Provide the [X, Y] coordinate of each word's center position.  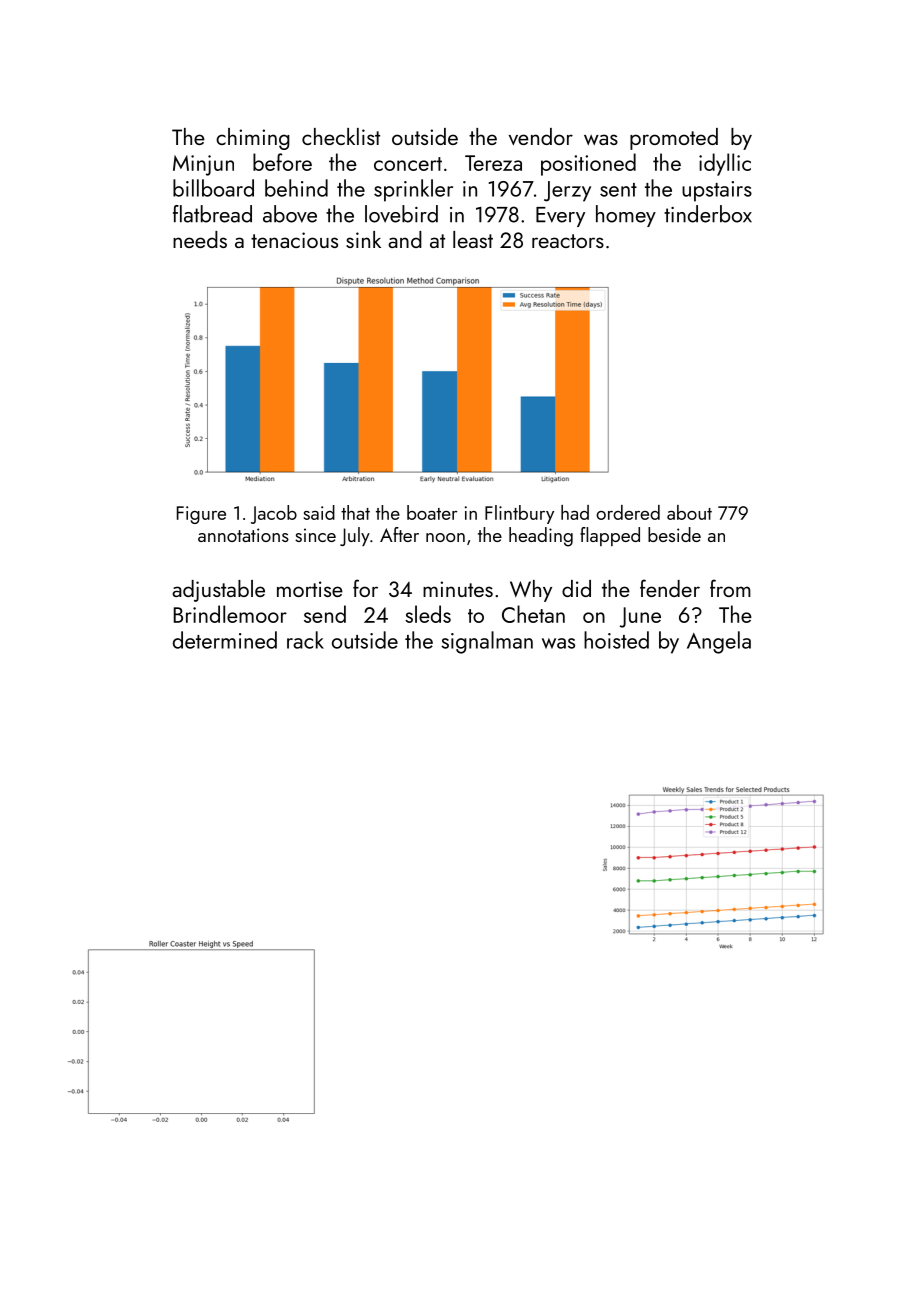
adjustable [218, 591]
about [689, 512]
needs [200, 239]
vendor [541, 137]
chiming [253, 139]
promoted [674, 139]
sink [363, 239]
